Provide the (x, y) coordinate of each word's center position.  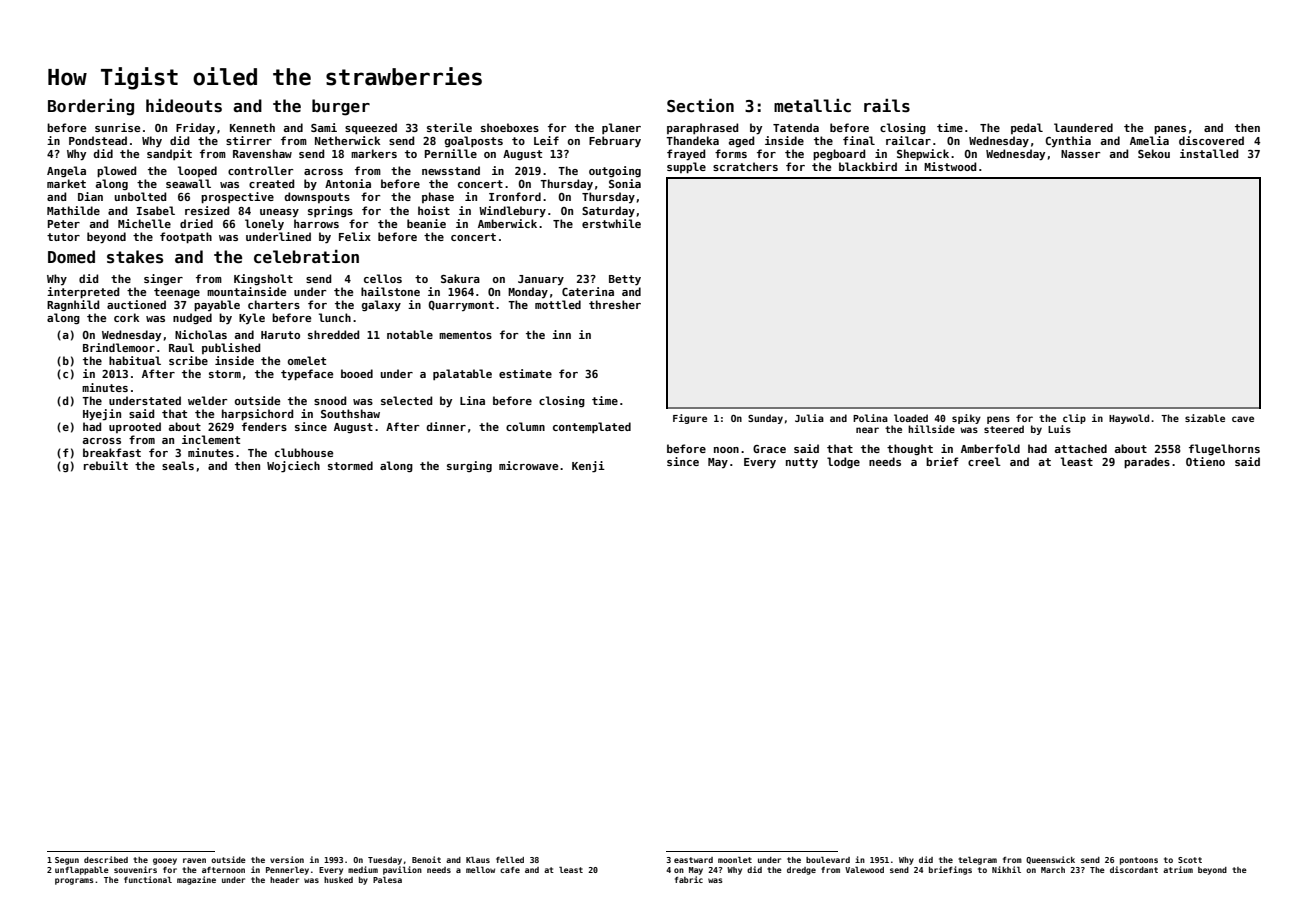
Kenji (588, 467)
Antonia (348, 183)
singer (163, 279)
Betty (625, 280)
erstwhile (611, 223)
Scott (1190, 860)
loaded (911, 418)
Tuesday (385, 861)
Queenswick (1050, 860)
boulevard (828, 860)
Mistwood (950, 166)
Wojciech (293, 467)
